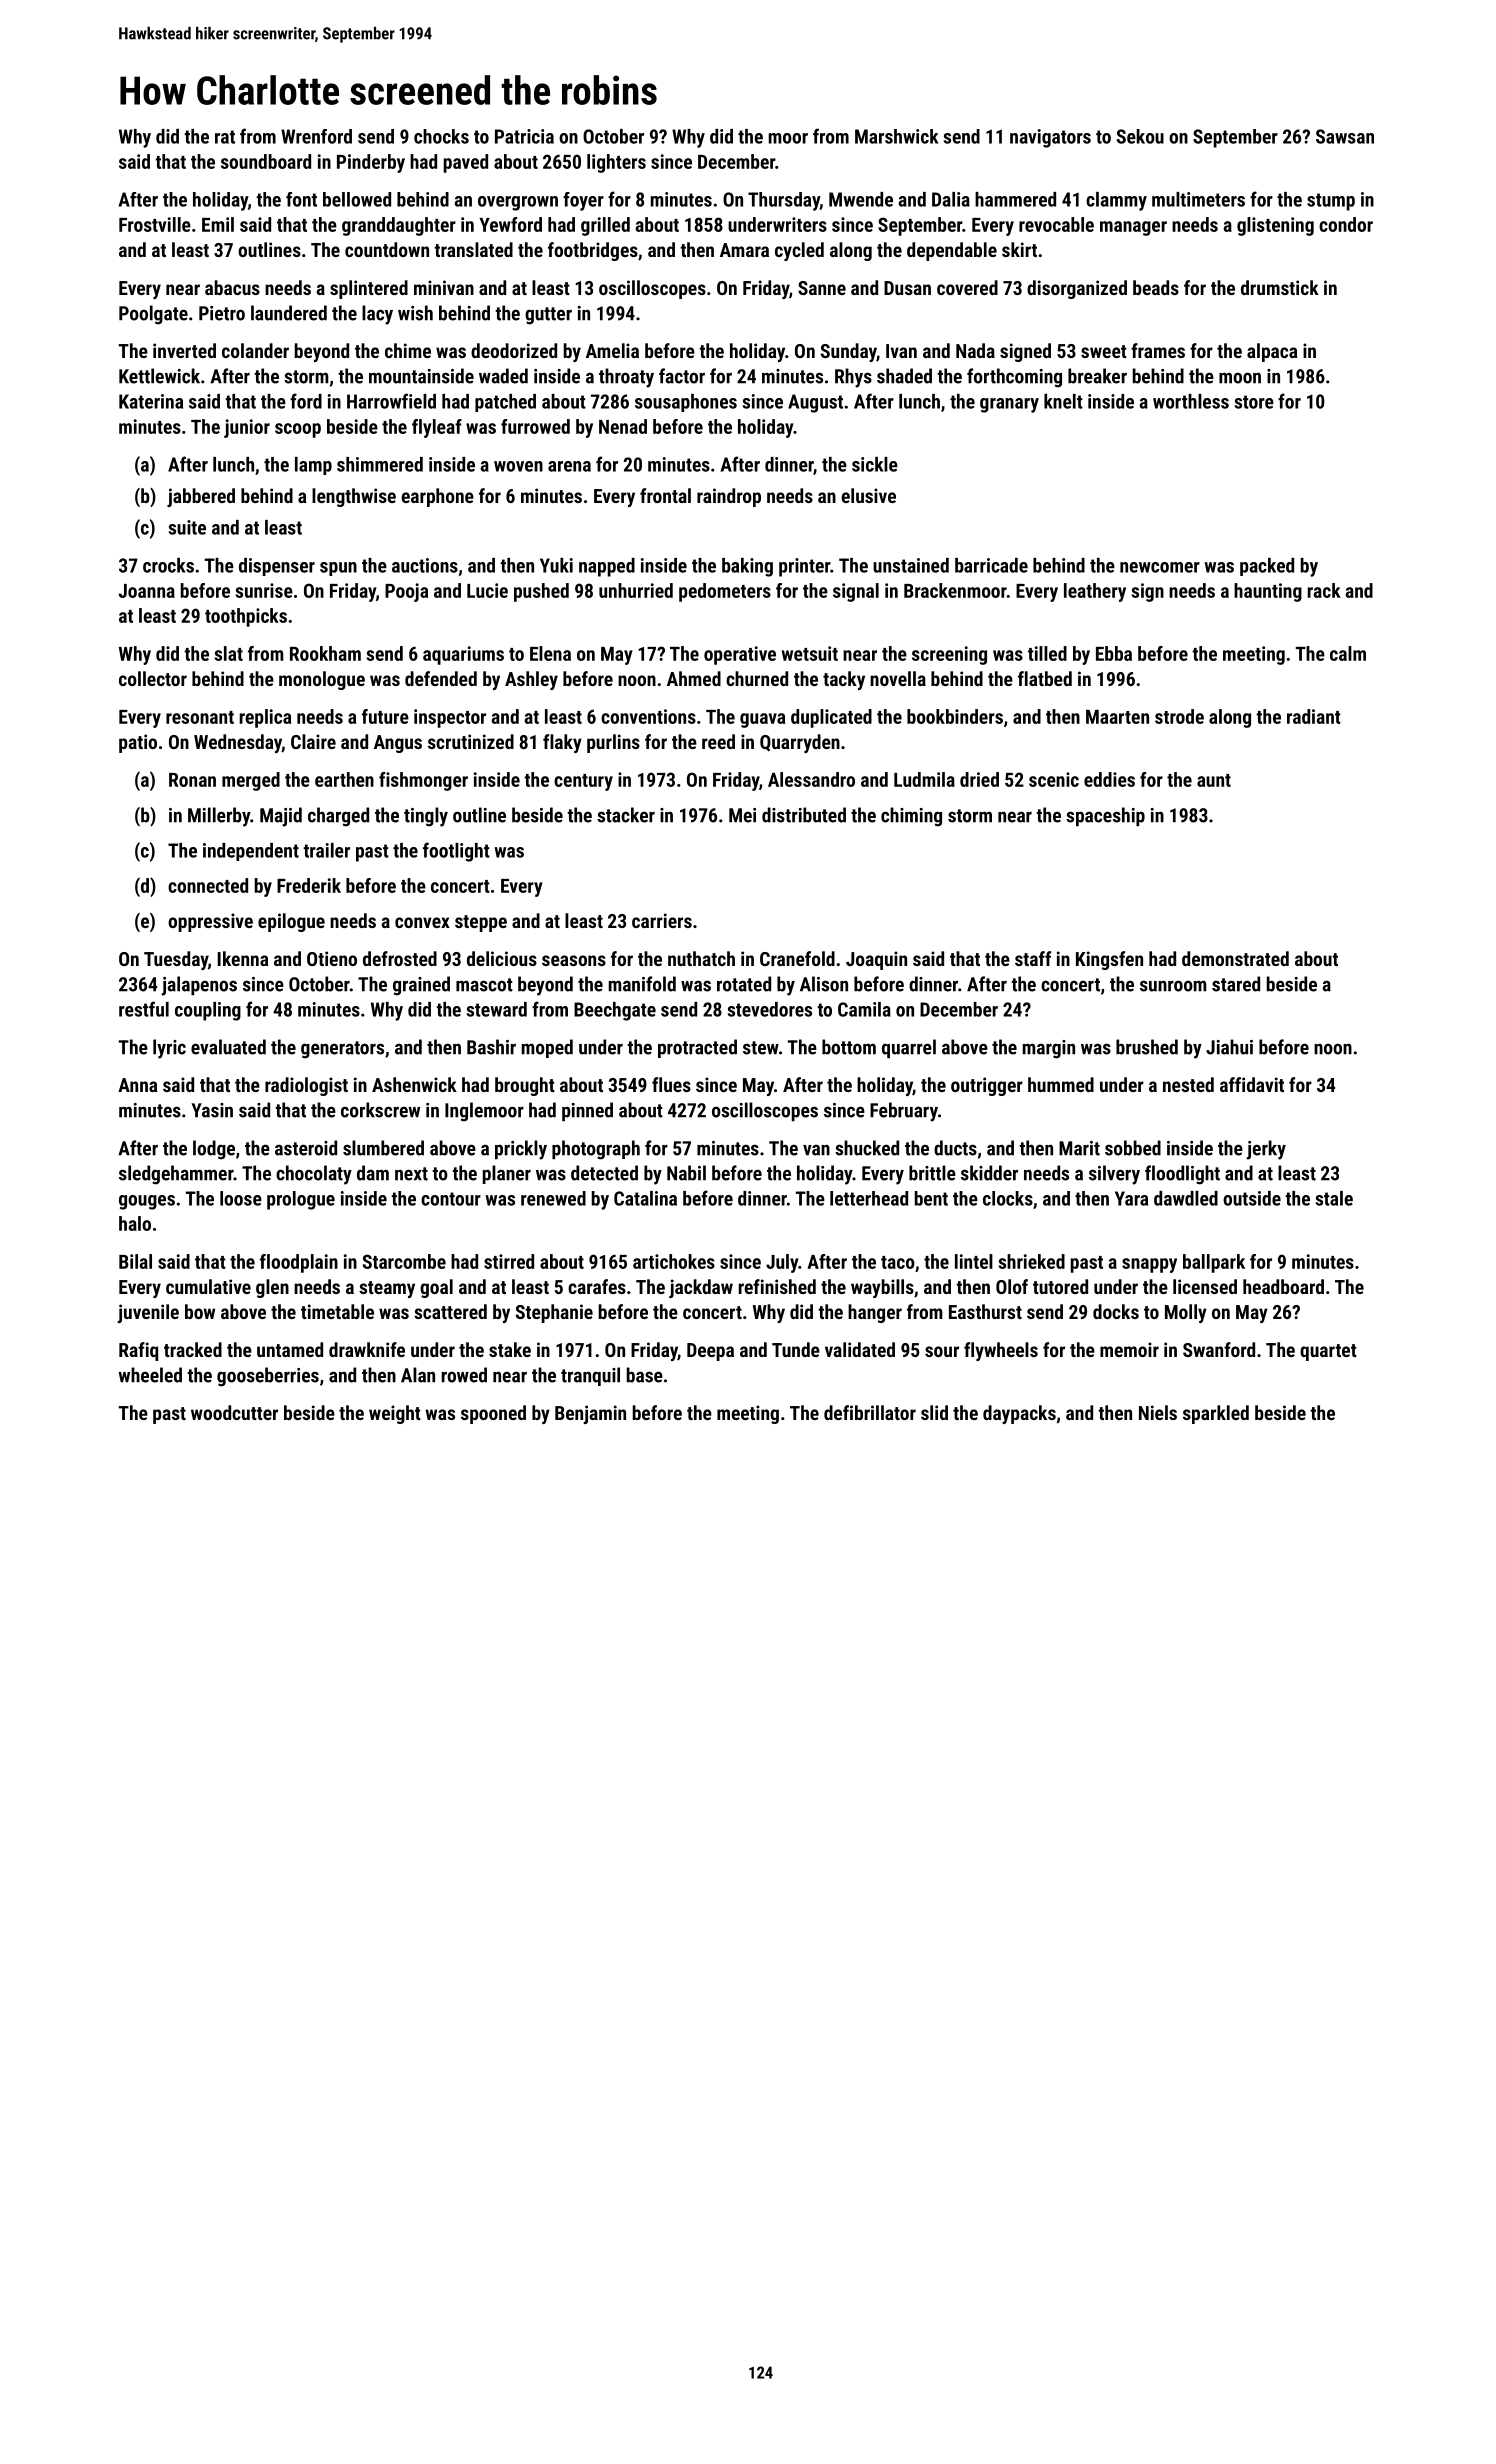  What do you see at coordinates (1079, 1148) in the image?
I see `Marit` at bounding box center [1079, 1148].
